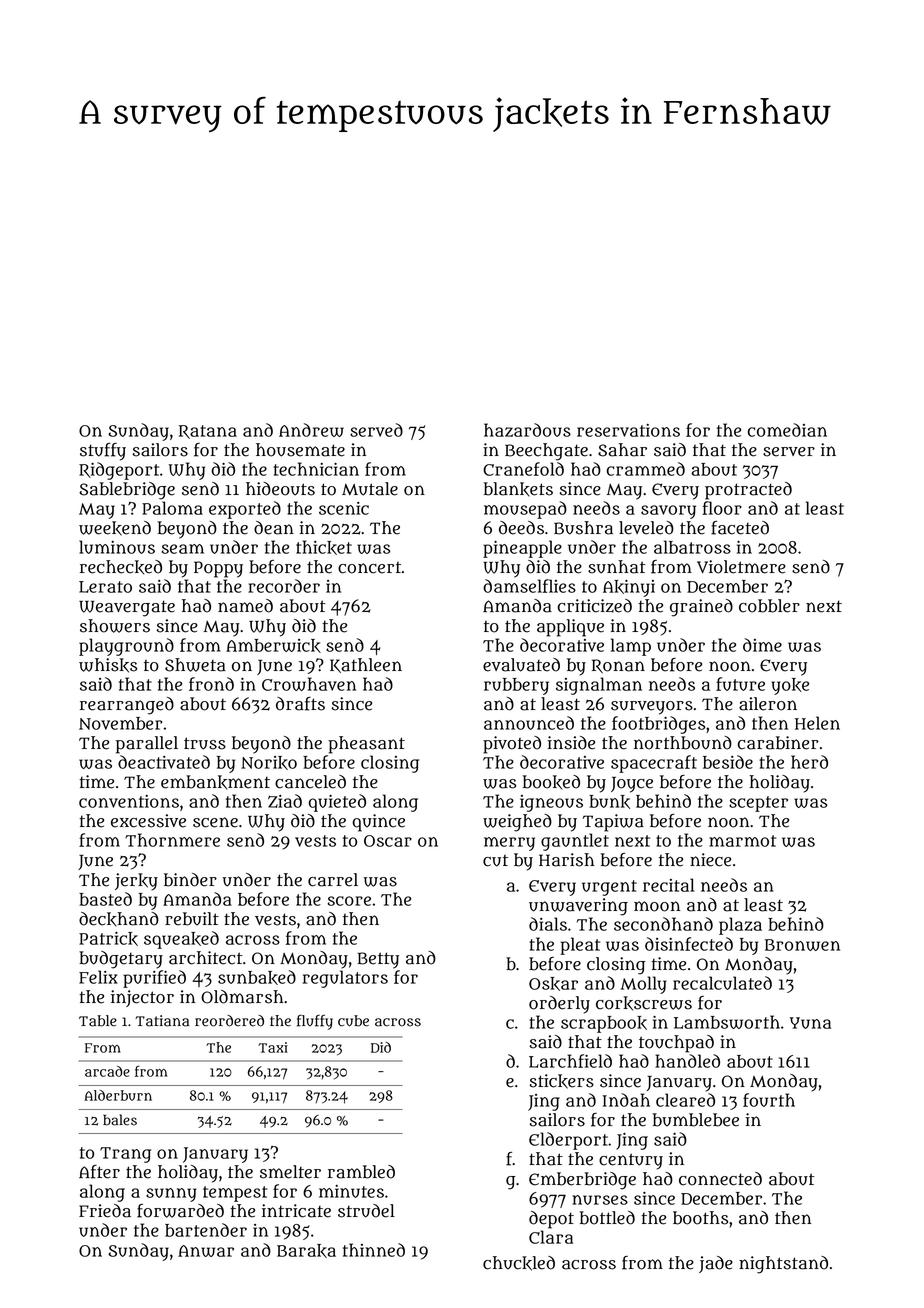  I want to click on Felix, so click(98, 977).
